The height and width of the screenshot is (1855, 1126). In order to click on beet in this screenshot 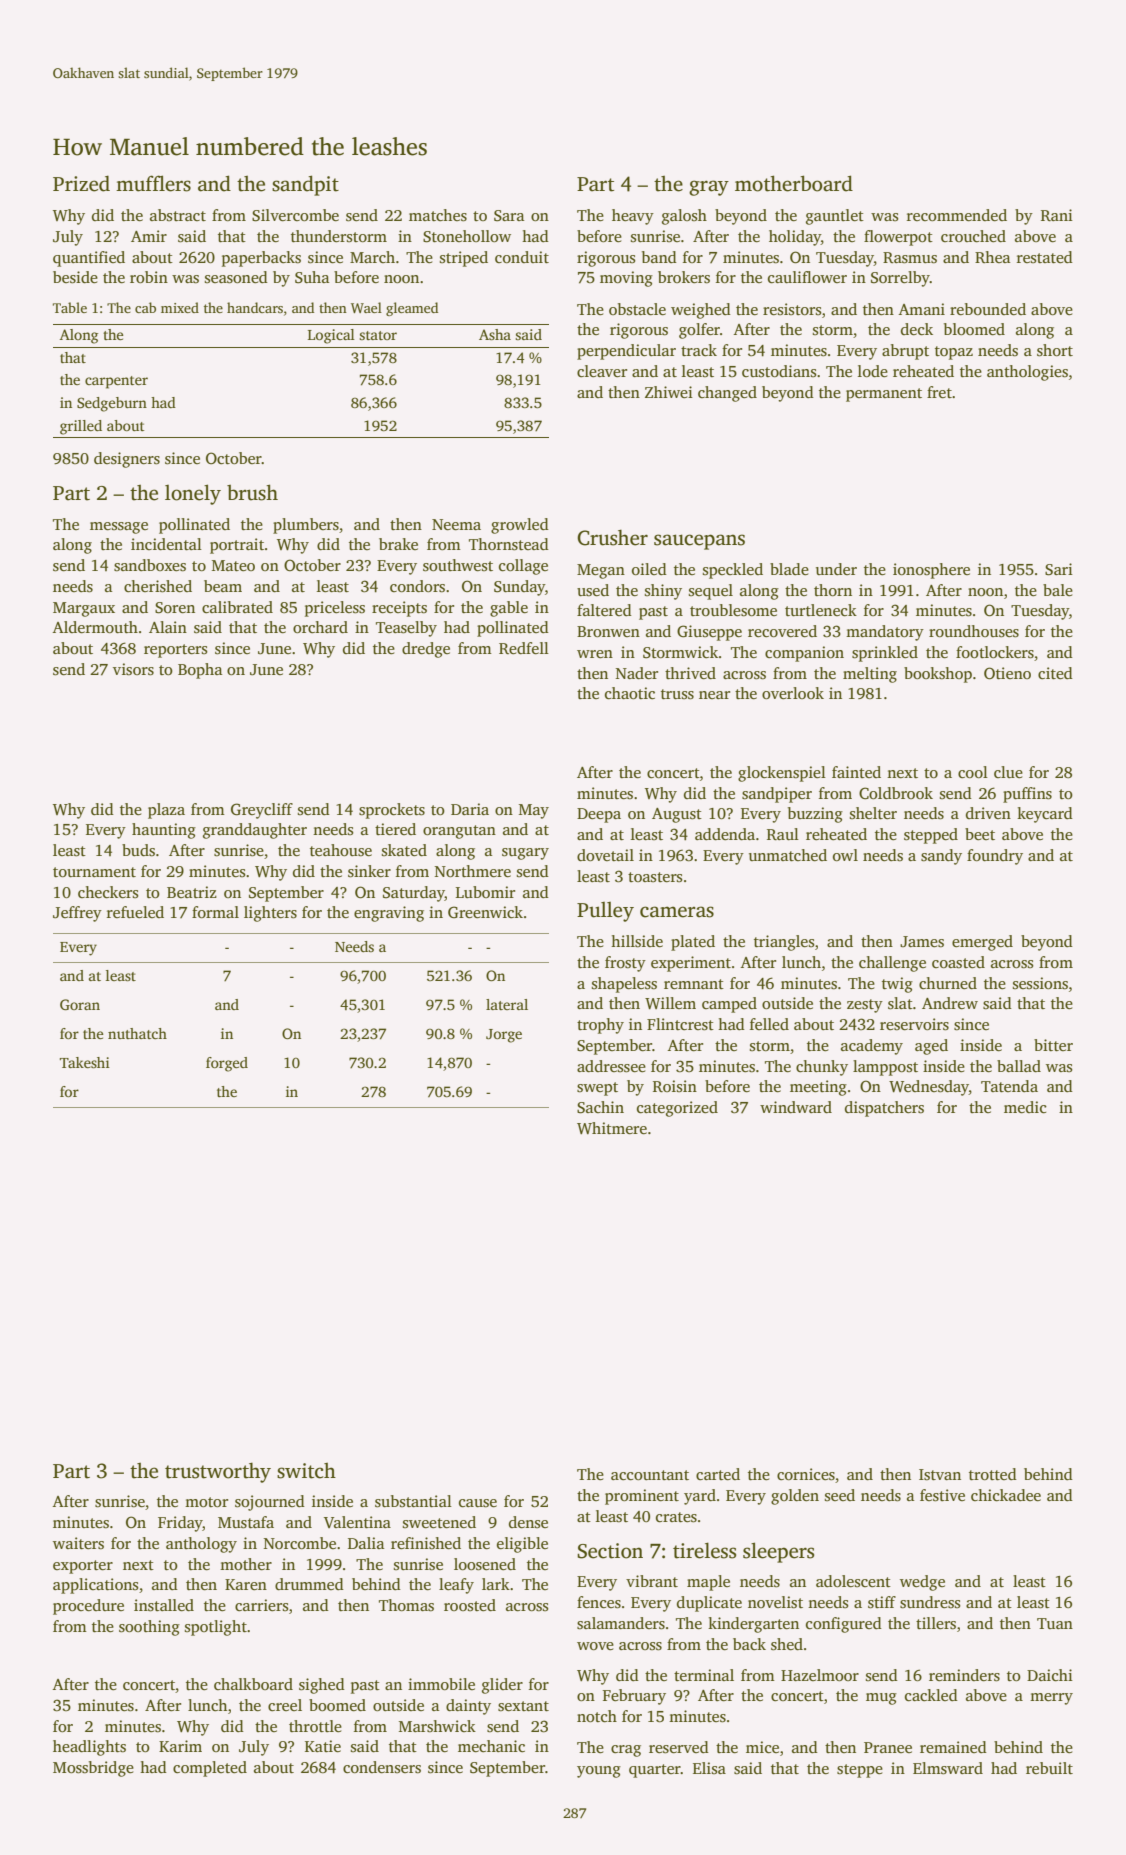, I will do `click(980, 834)`.
